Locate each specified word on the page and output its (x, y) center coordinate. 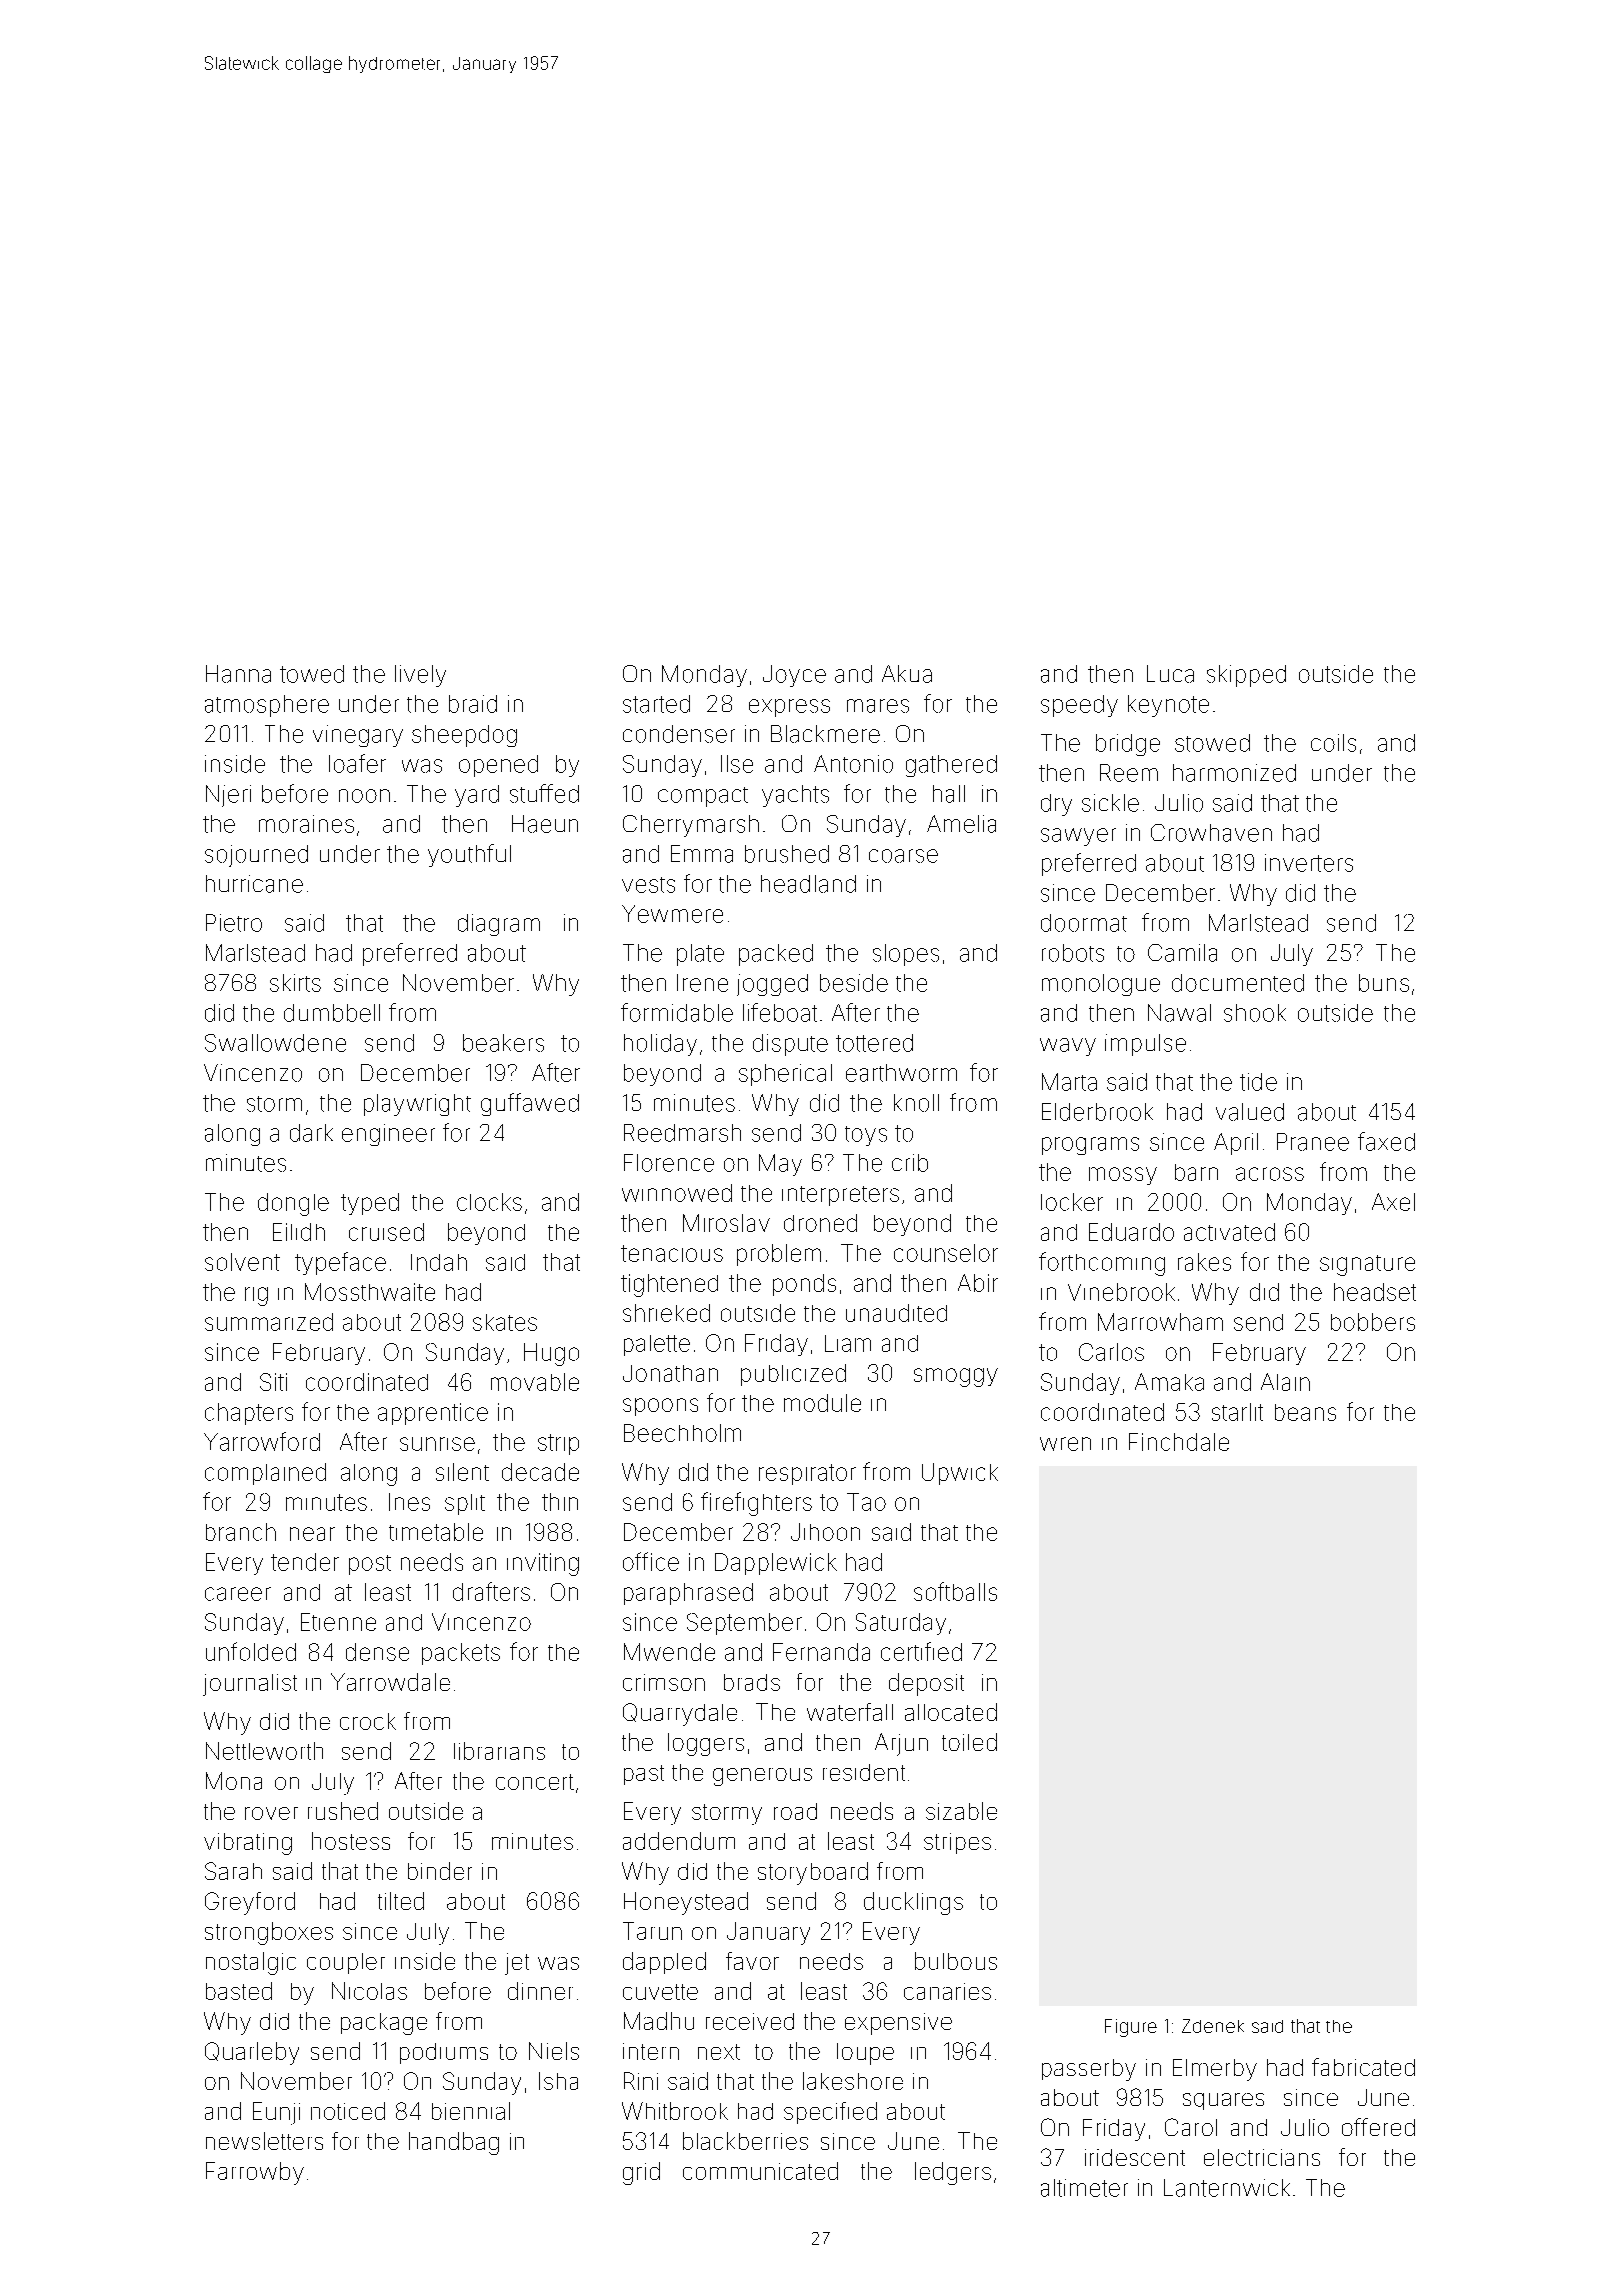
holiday (660, 1045)
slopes (906, 955)
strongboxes (269, 1933)
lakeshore (853, 2081)
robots (1073, 953)
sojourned (256, 856)
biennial (471, 2111)
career (238, 1594)
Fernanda (821, 1652)
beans (1305, 1412)
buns (1384, 983)
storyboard (813, 1873)
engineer (388, 1135)
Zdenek (1213, 2026)
